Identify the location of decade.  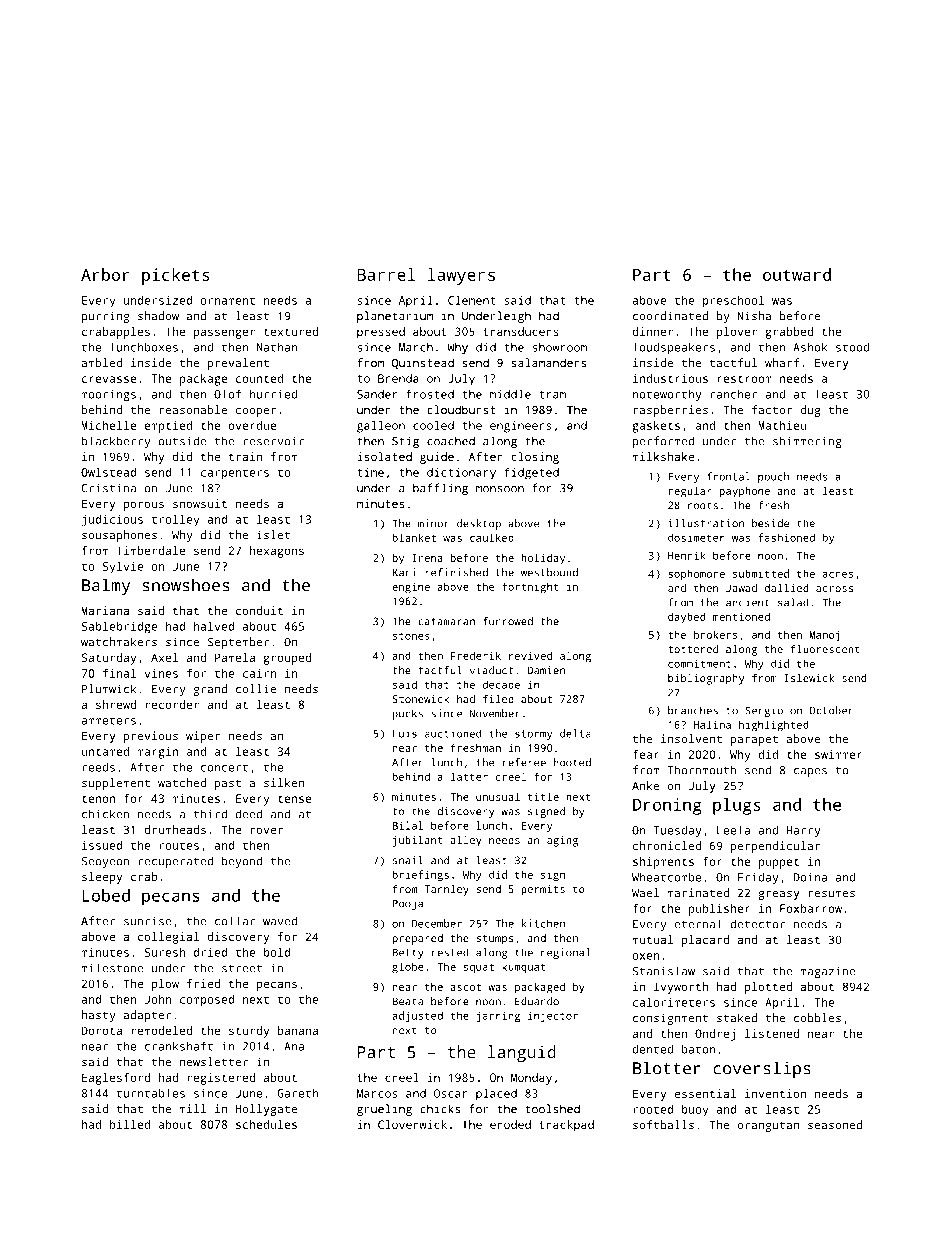
(501, 684).
